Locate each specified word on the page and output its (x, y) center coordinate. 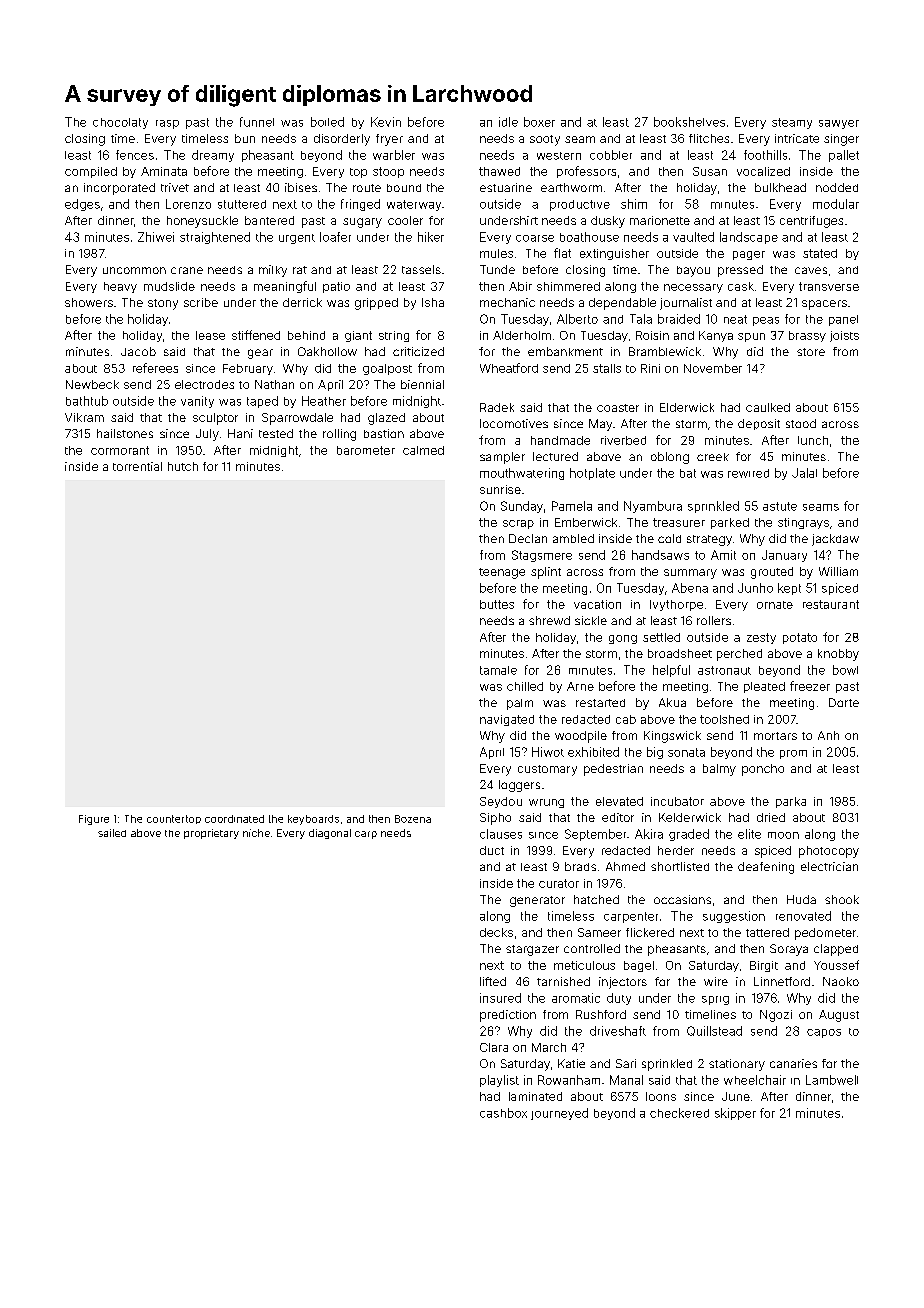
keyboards (313, 820)
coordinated (234, 819)
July (207, 435)
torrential (137, 466)
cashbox (503, 1113)
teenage (502, 573)
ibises (301, 187)
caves (811, 270)
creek (713, 457)
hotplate (592, 474)
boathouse (589, 237)
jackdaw (835, 540)
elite (749, 834)
